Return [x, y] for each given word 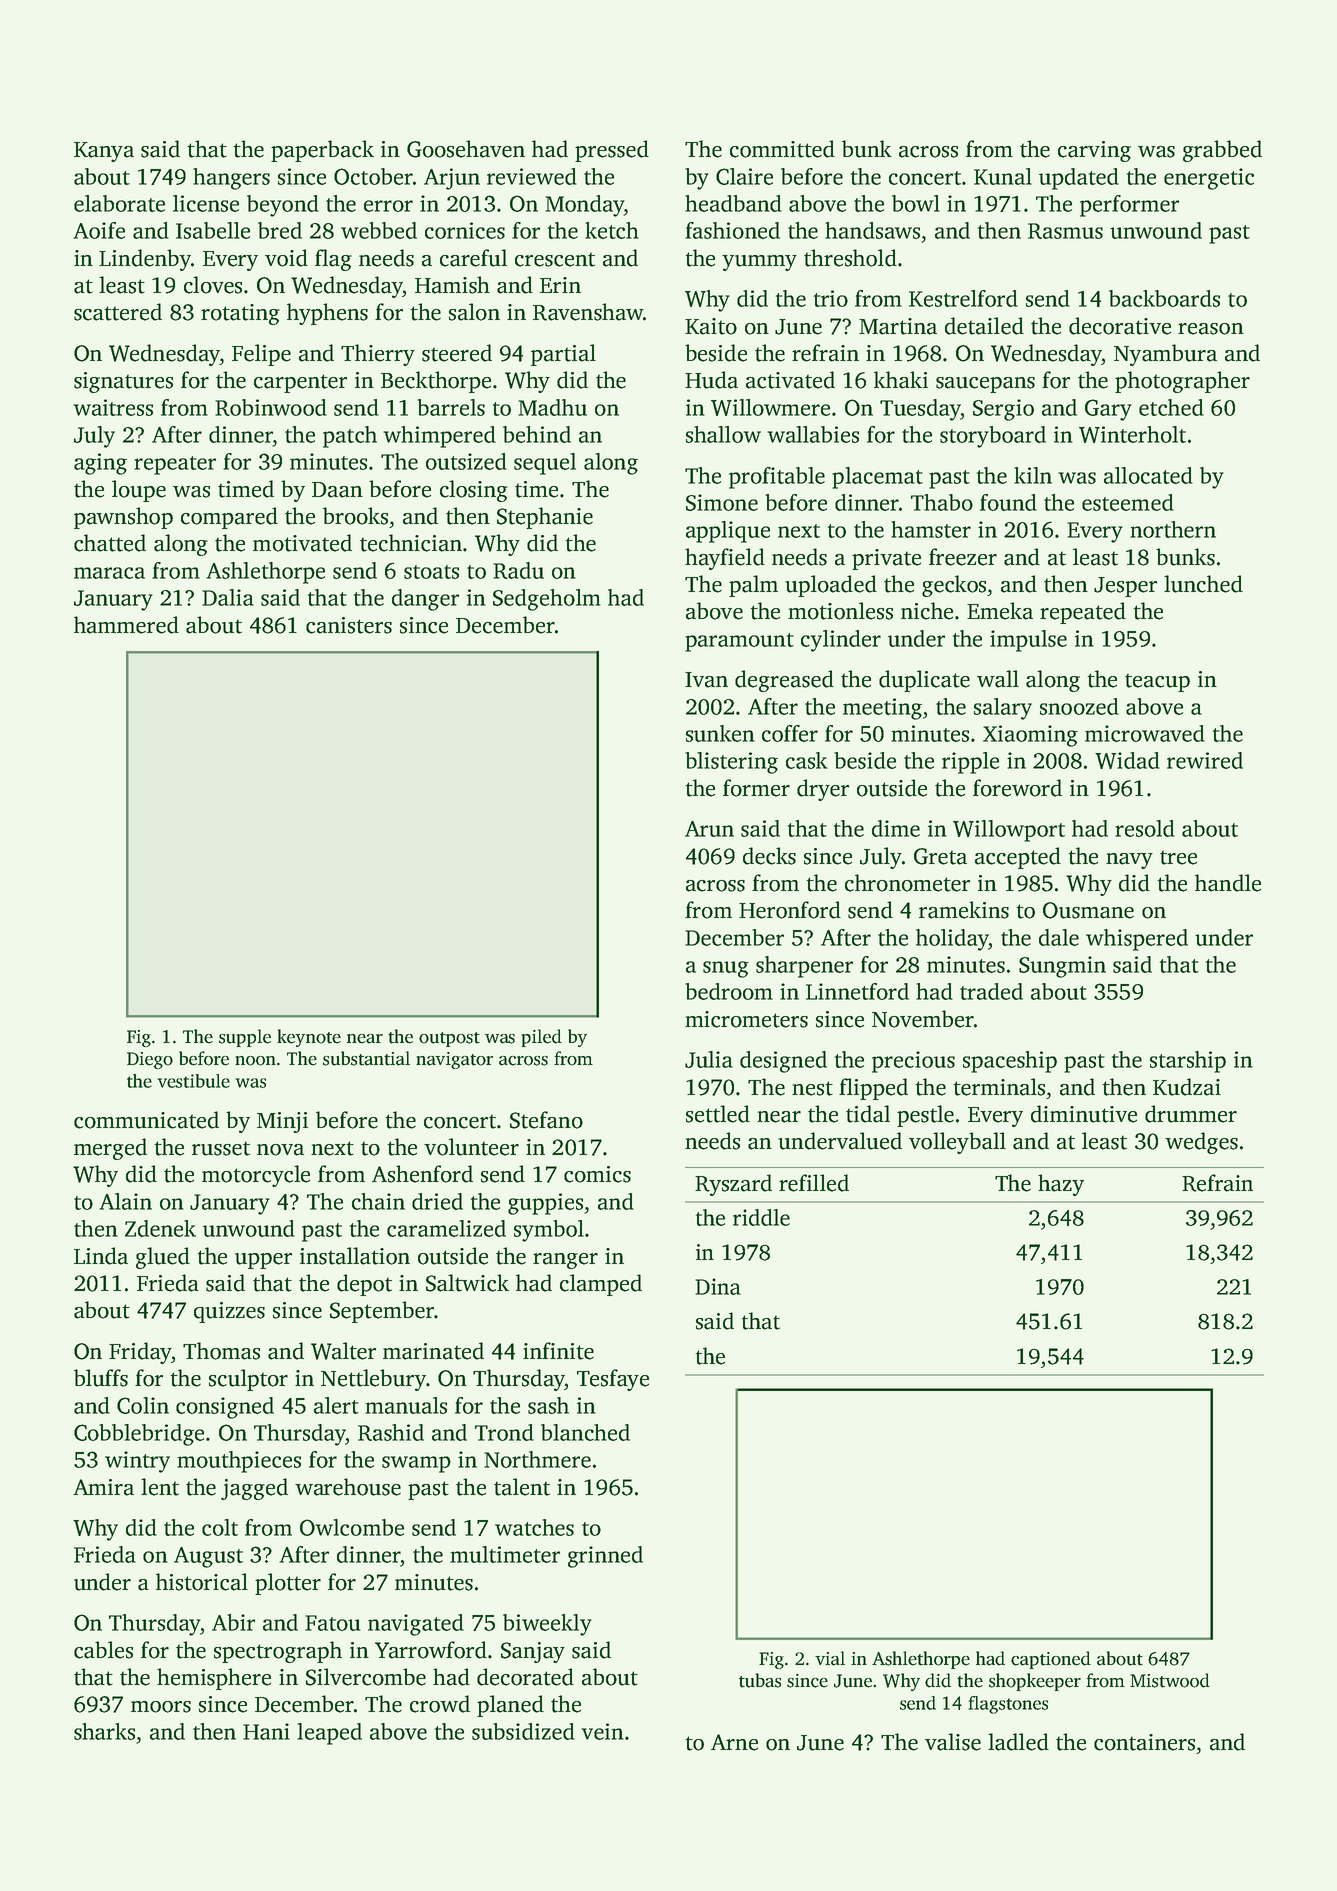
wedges [1201, 1143]
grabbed [1222, 151]
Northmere [537, 1459]
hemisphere [214, 1679]
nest [812, 1088]
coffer [790, 733]
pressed [612, 151]
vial [830, 1658]
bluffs [101, 1378]
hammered [126, 625]
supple [245, 1038]
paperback [322, 151]
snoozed [1079, 706]
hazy [1061, 1185]
